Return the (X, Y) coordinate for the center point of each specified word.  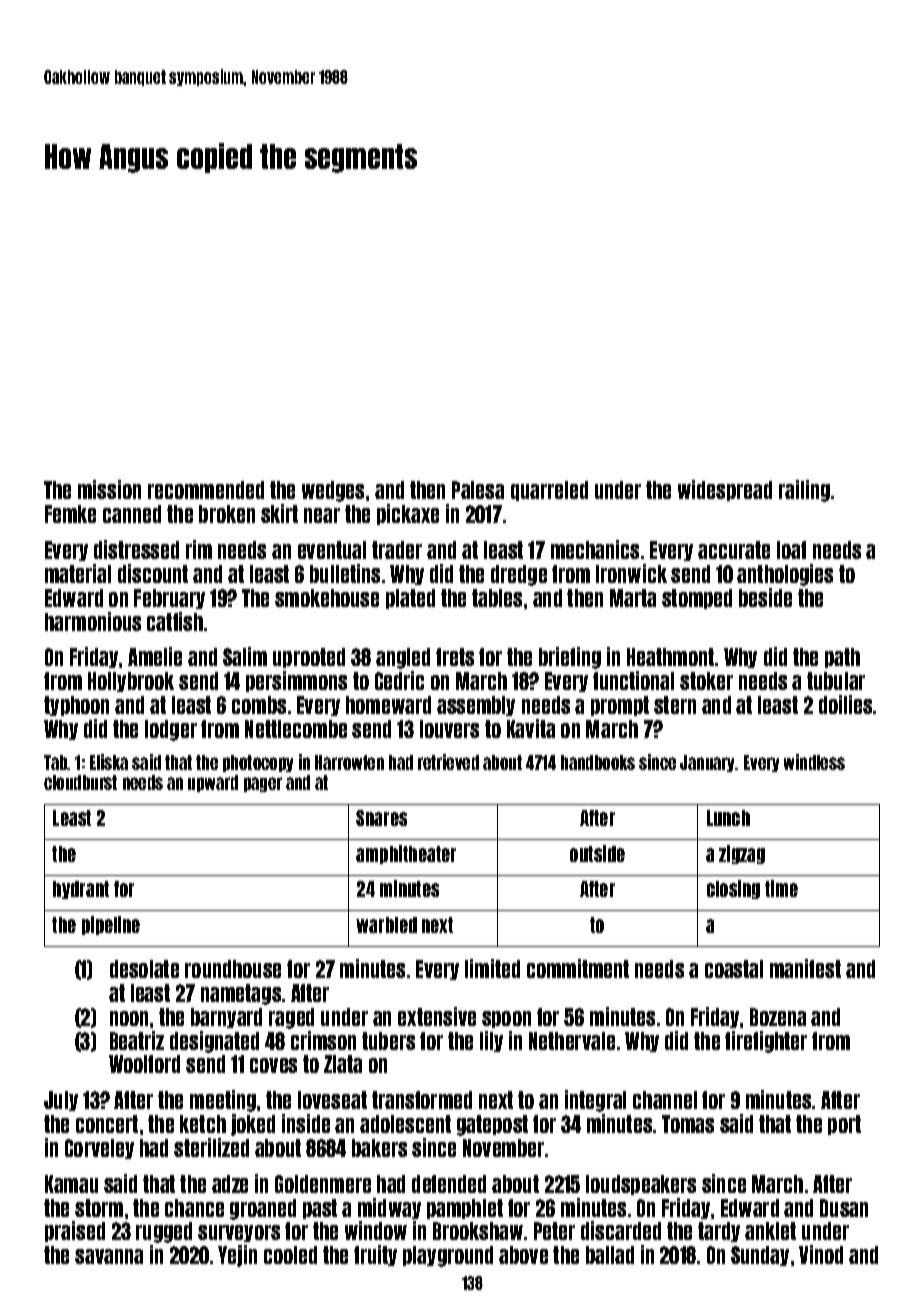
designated (214, 1042)
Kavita (531, 728)
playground (448, 1256)
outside (597, 853)
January (708, 763)
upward (213, 783)
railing (804, 491)
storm (99, 1208)
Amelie (155, 656)
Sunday (760, 1256)
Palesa (478, 490)
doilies (845, 704)
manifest (805, 968)
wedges (333, 491)
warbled (386, 925)
